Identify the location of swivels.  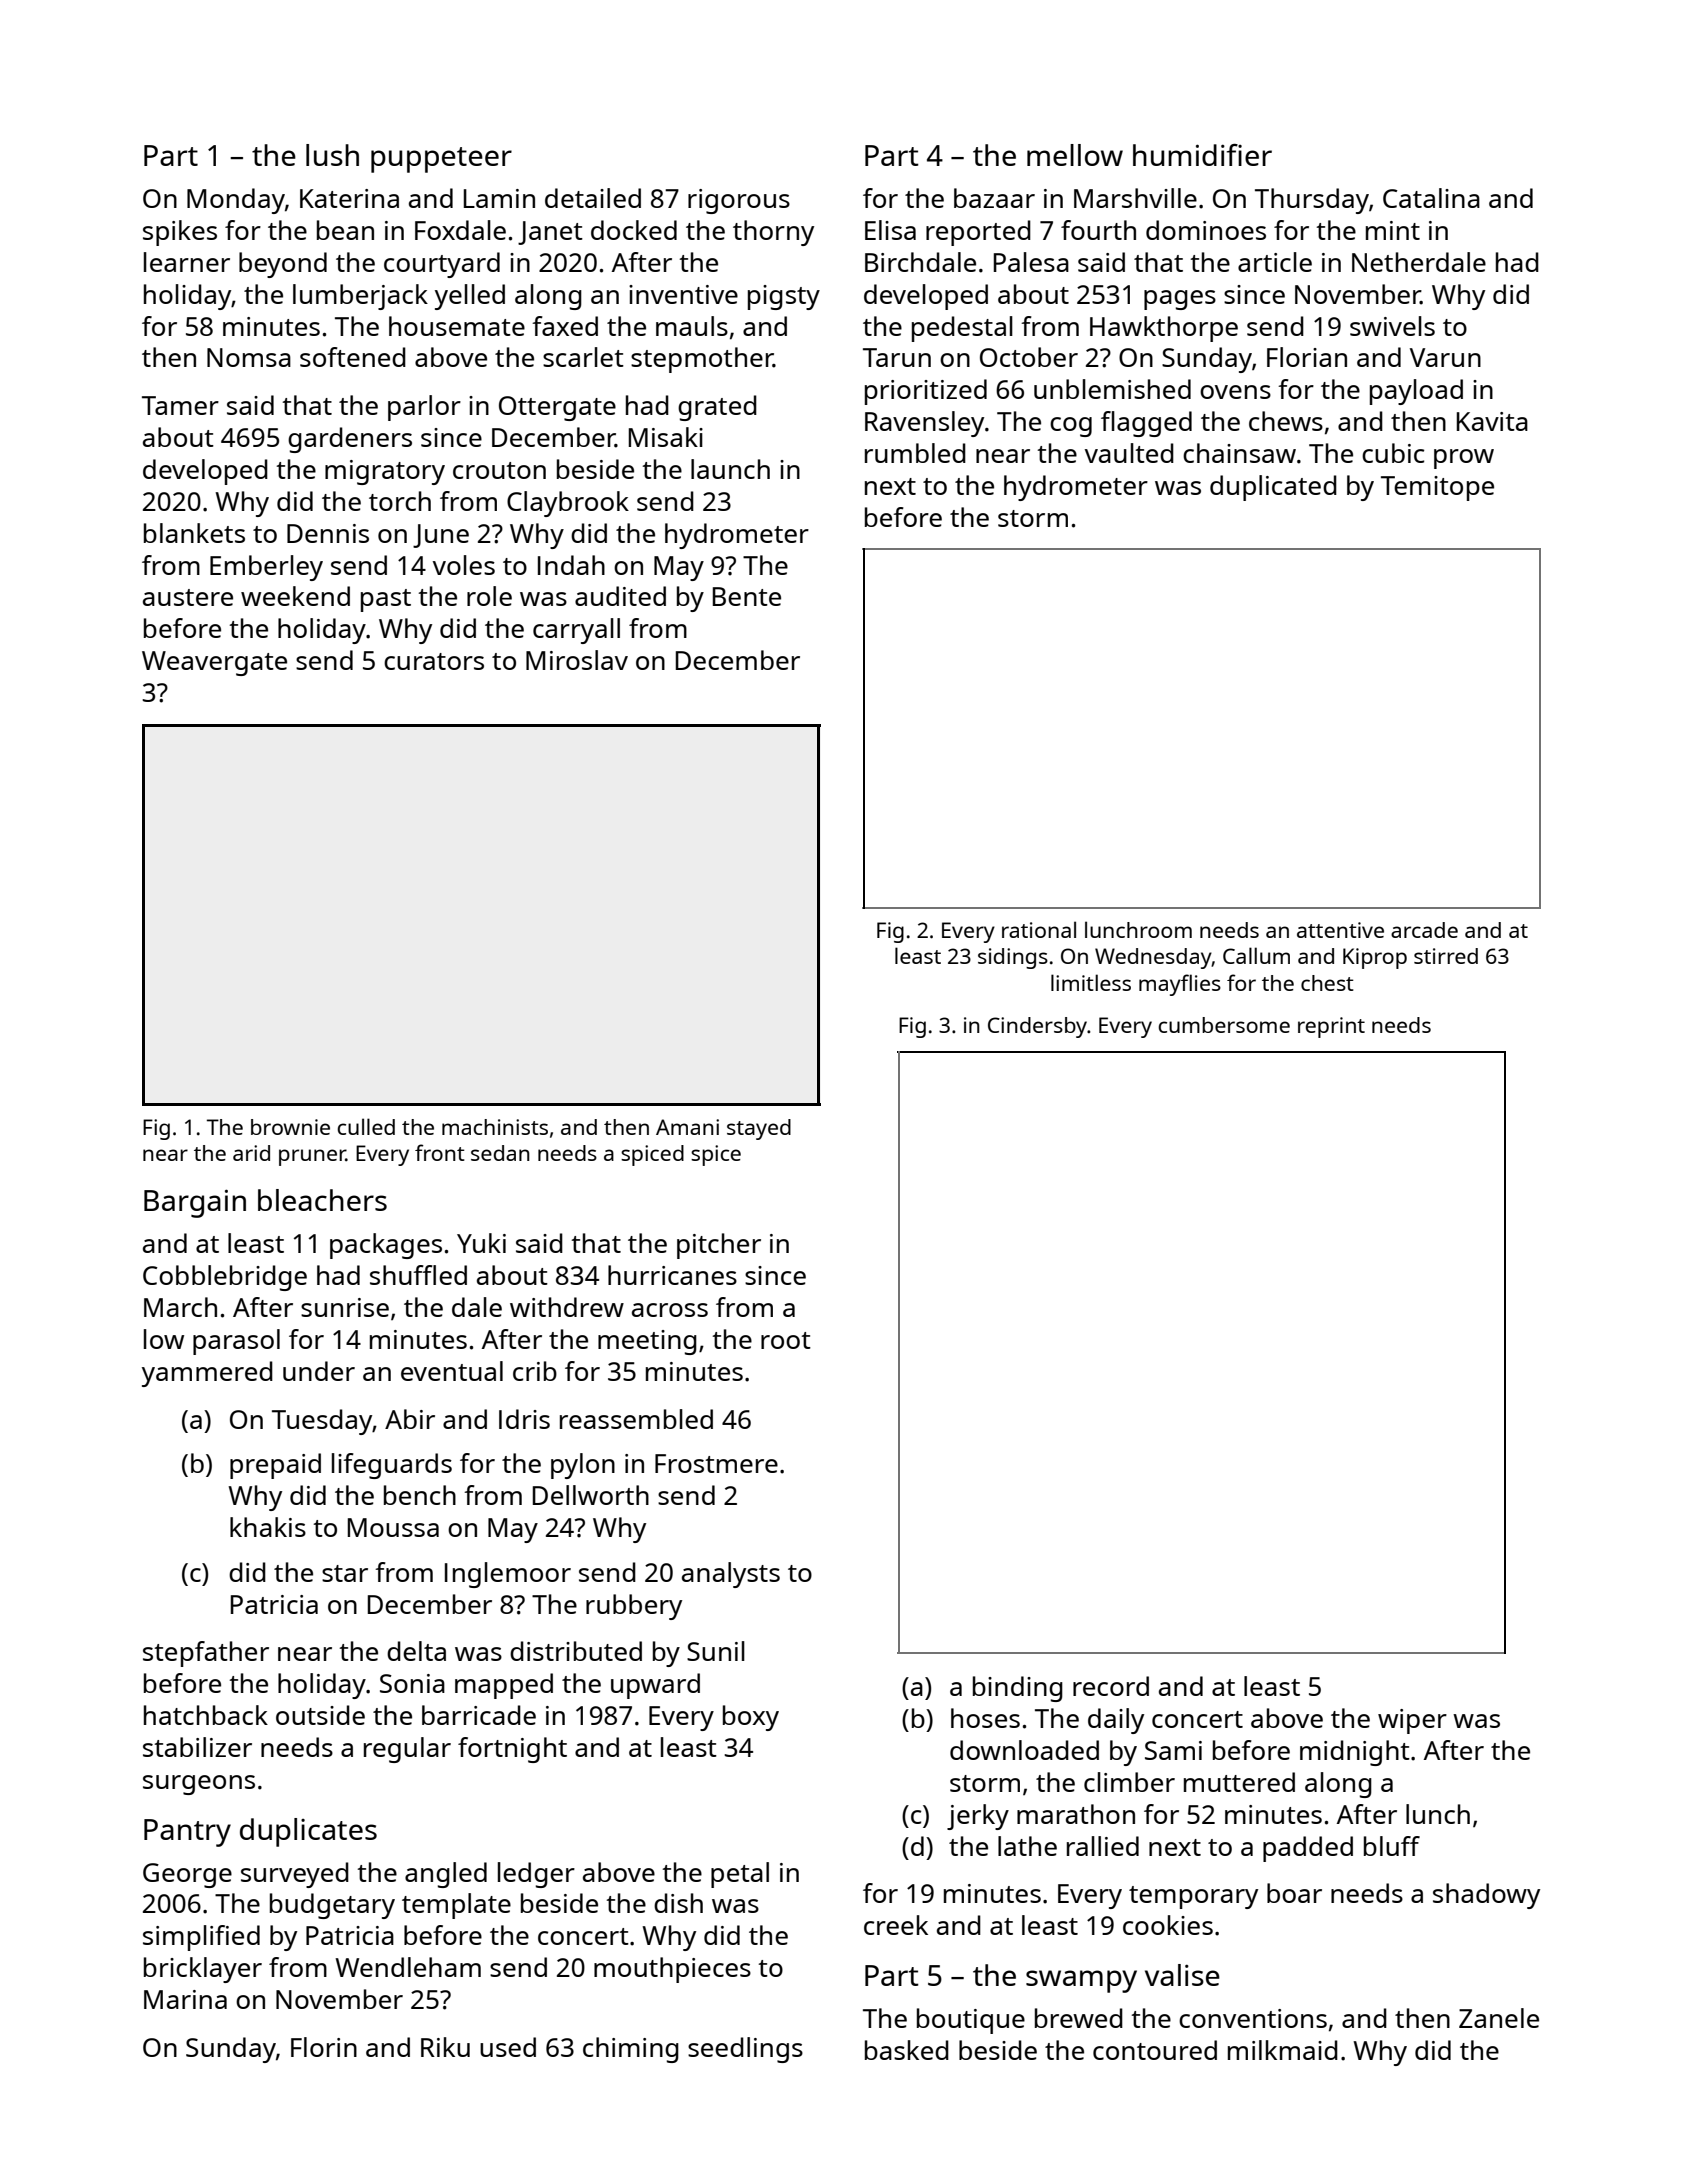
(1392, 326).
